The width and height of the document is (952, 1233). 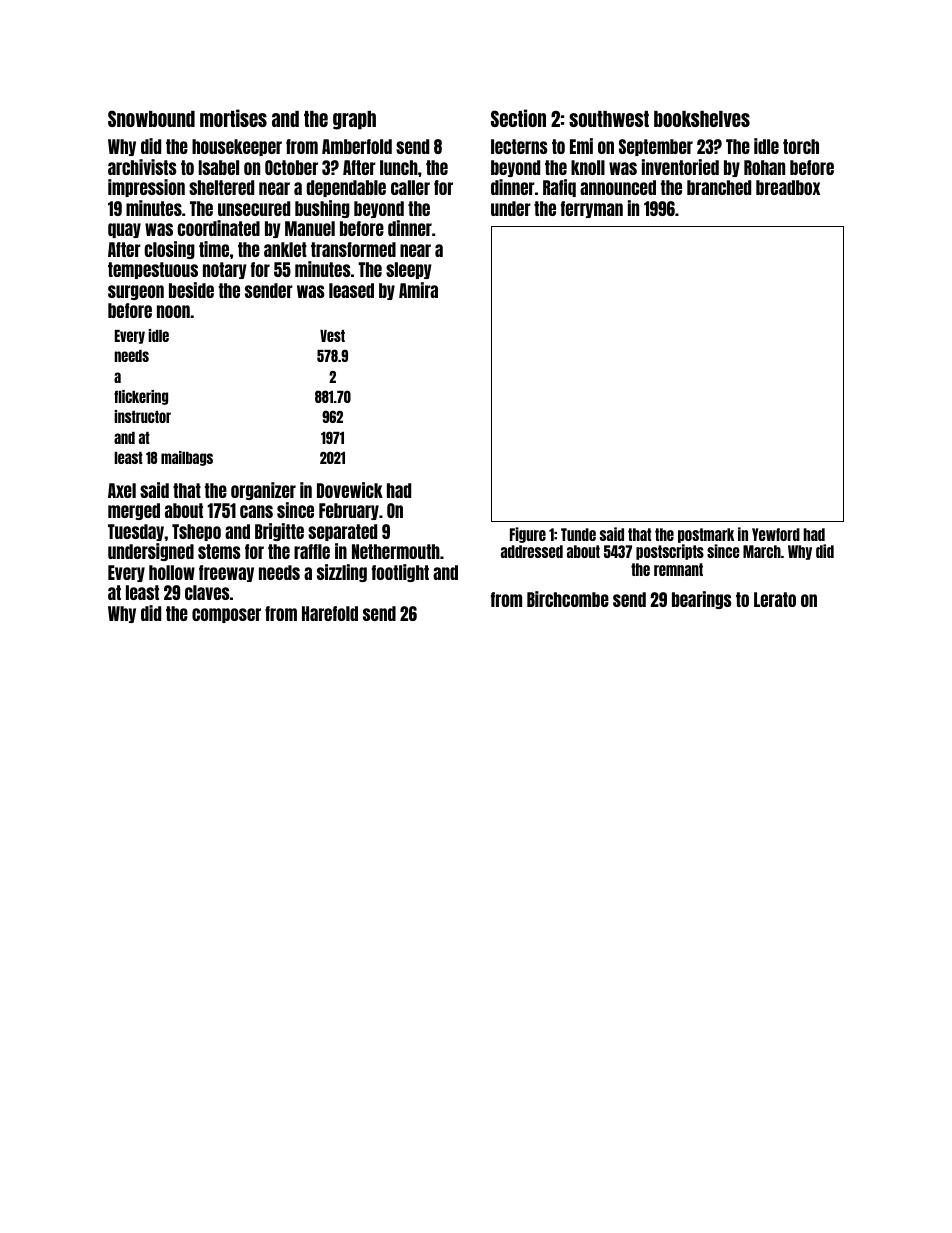 What do you see at coordinates (399, 167) in the document?
I see `lunch` at bounding box center [399, 167].
